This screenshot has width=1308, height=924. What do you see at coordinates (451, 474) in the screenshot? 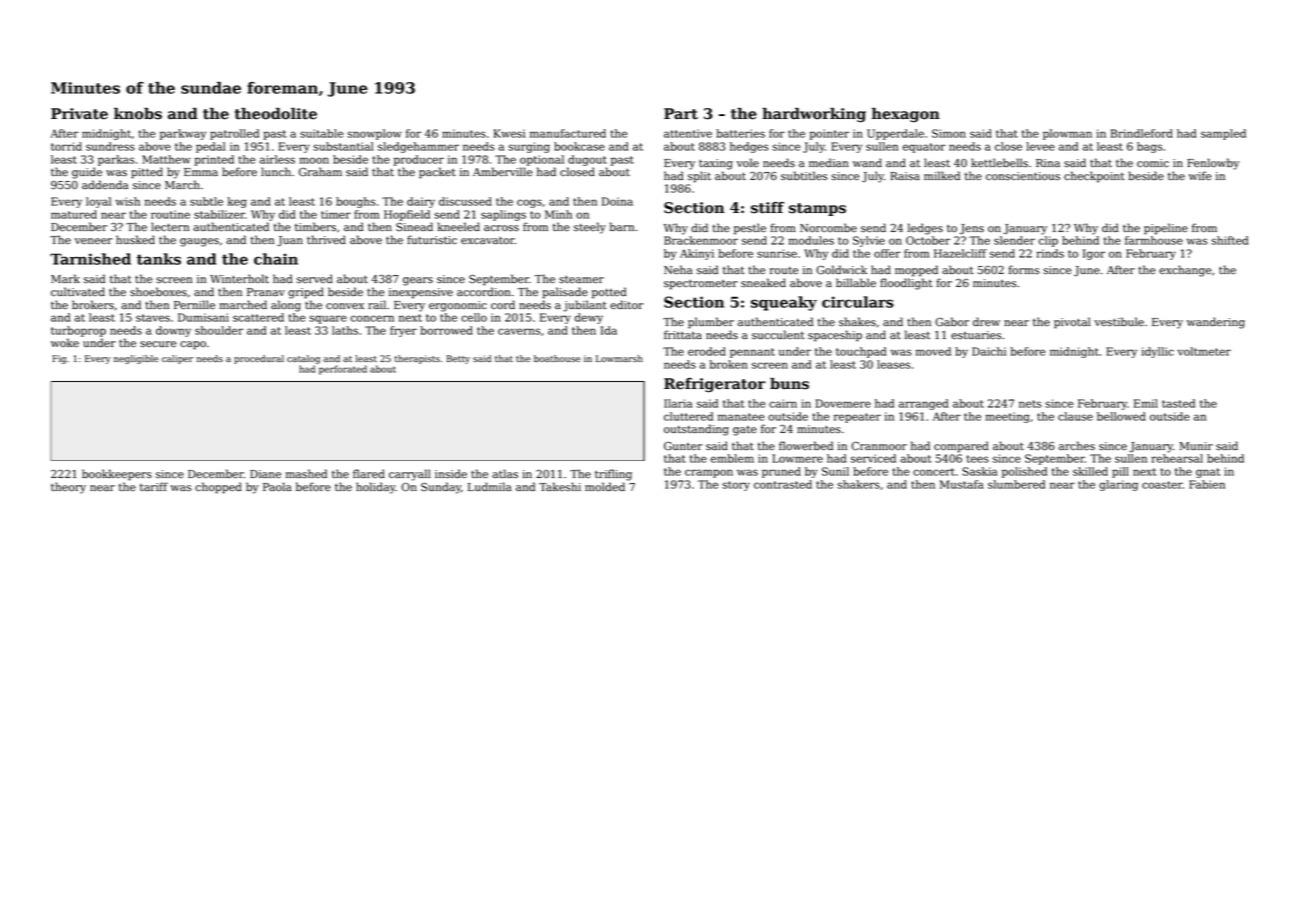
I see `inside` at bounding box center [451, 474].
